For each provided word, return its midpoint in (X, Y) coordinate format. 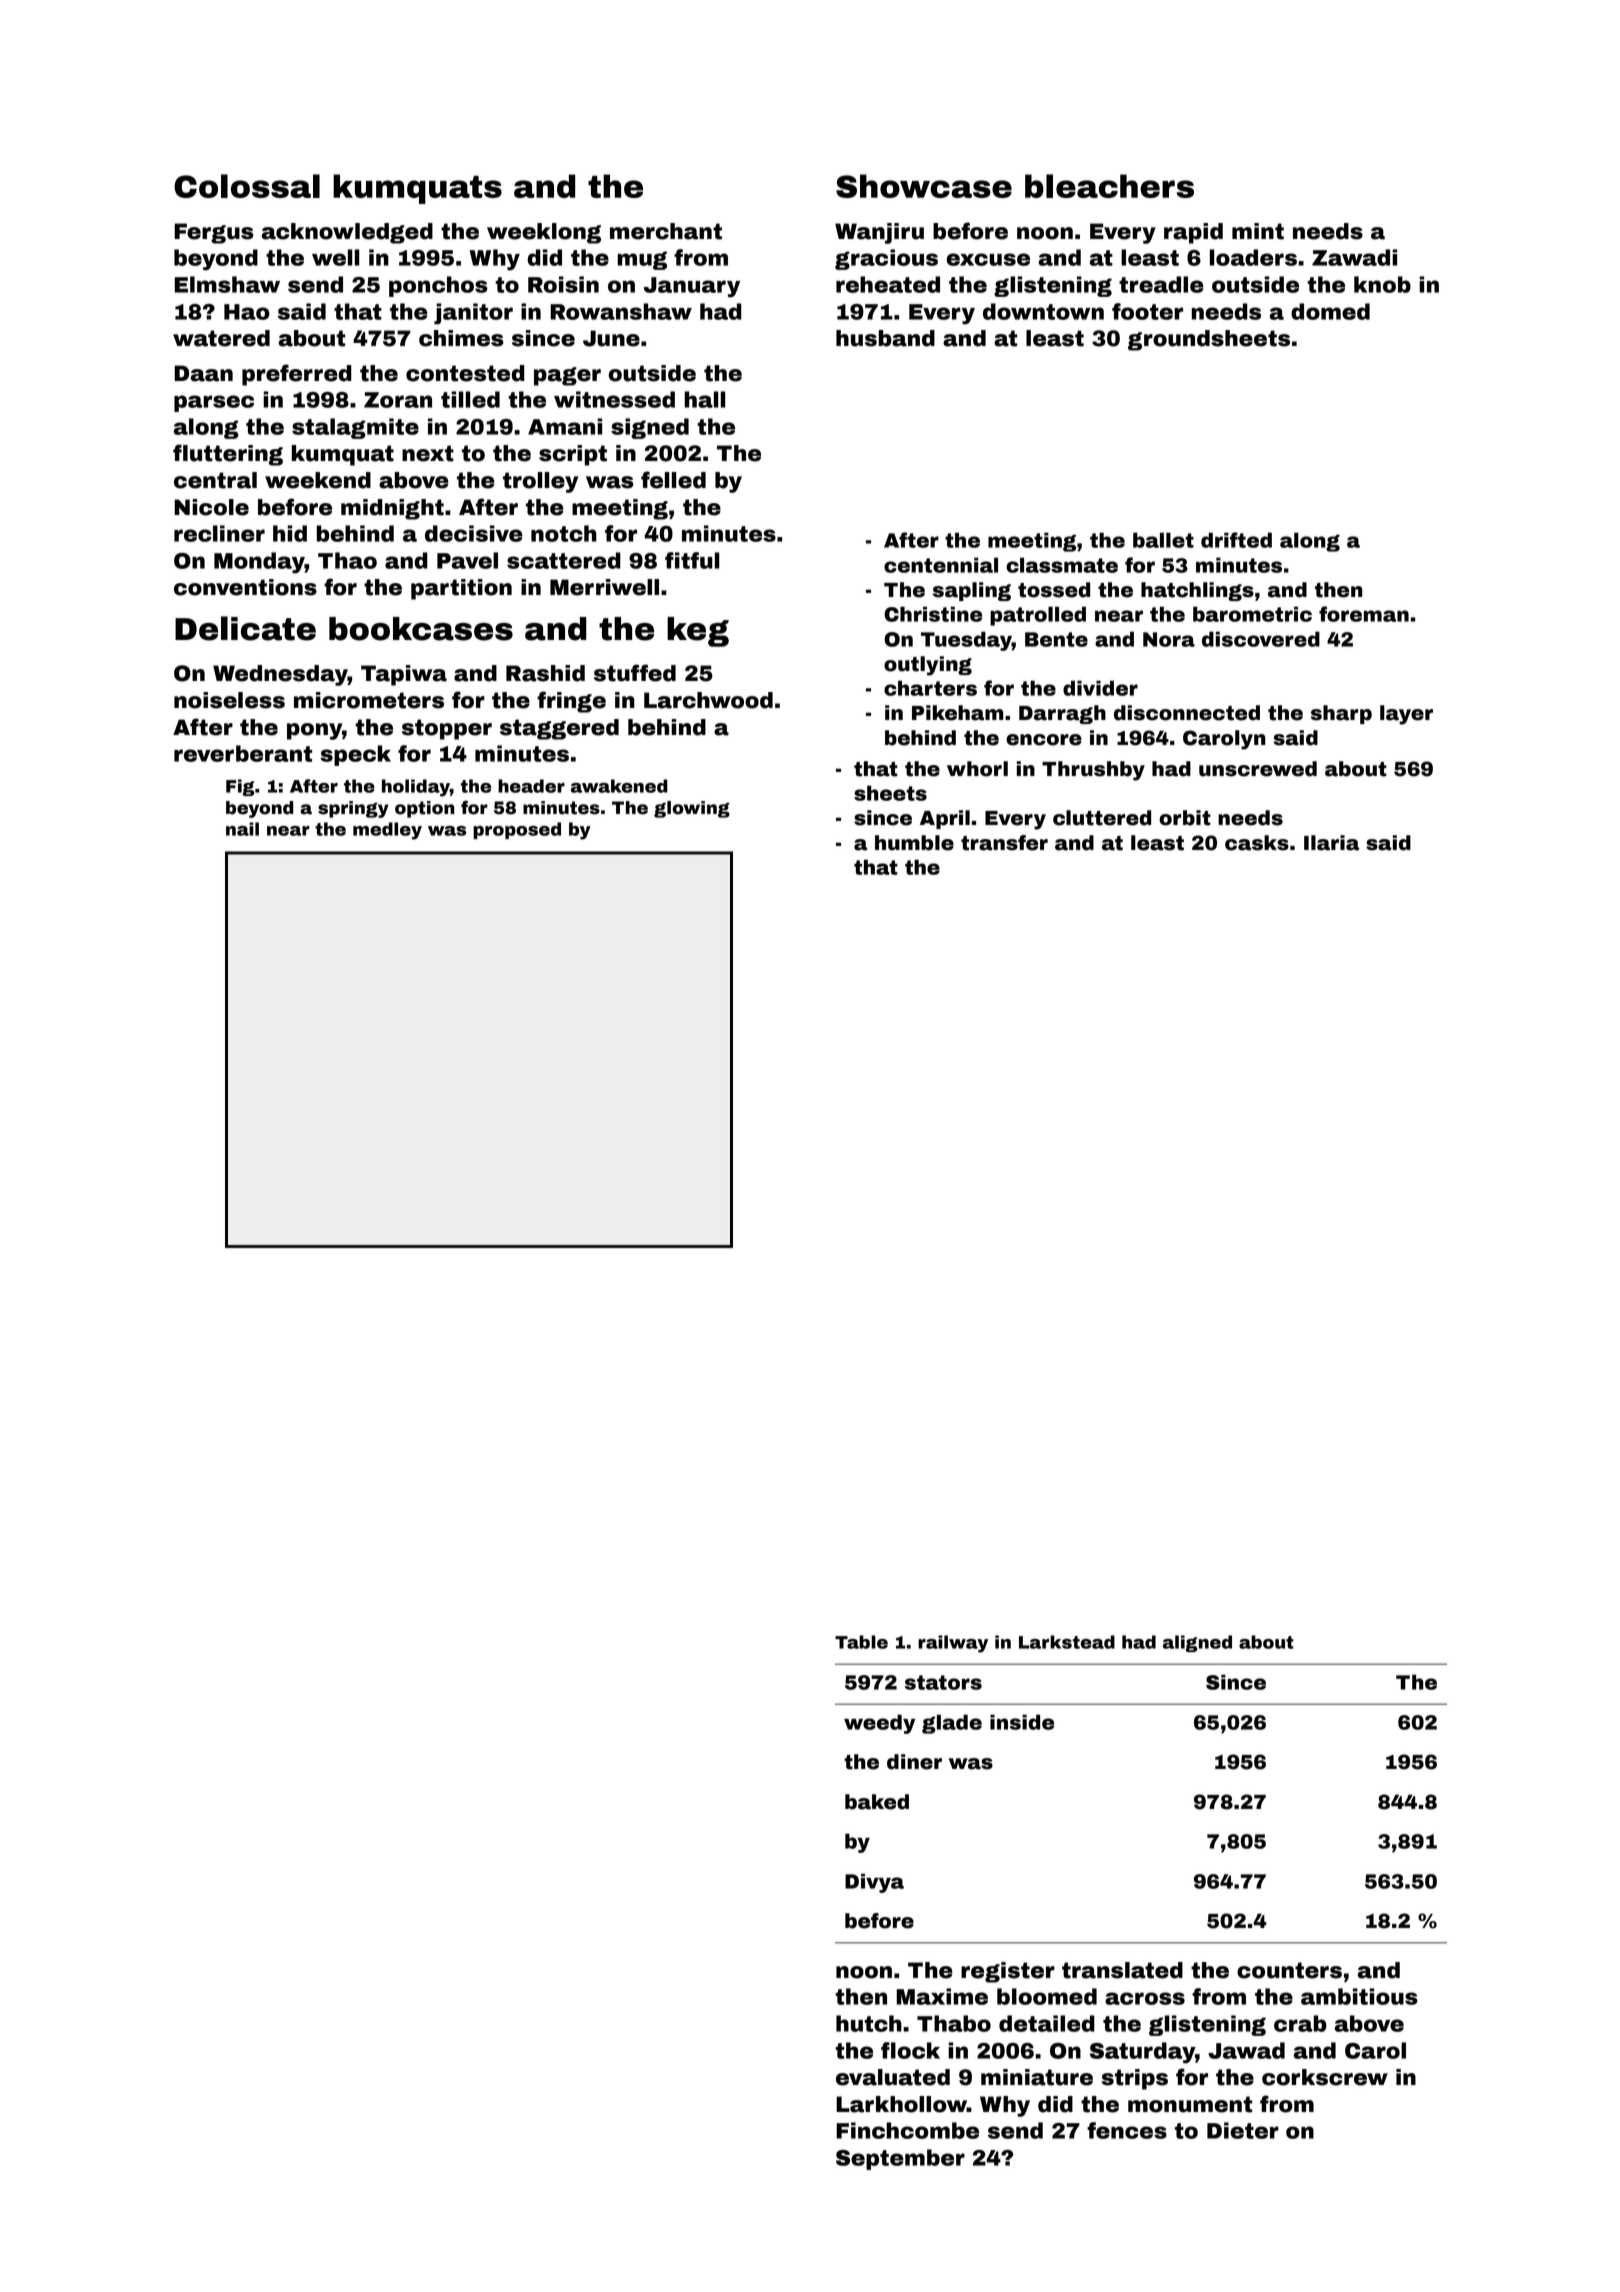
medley (387, 831)
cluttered (1102, 818)
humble (914, 843)
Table (861, 1642)
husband (885, 338)
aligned (1197, 1643)
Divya (874, 1883)
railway (953, 1644)
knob (1382, 284)
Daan (203, 373)
